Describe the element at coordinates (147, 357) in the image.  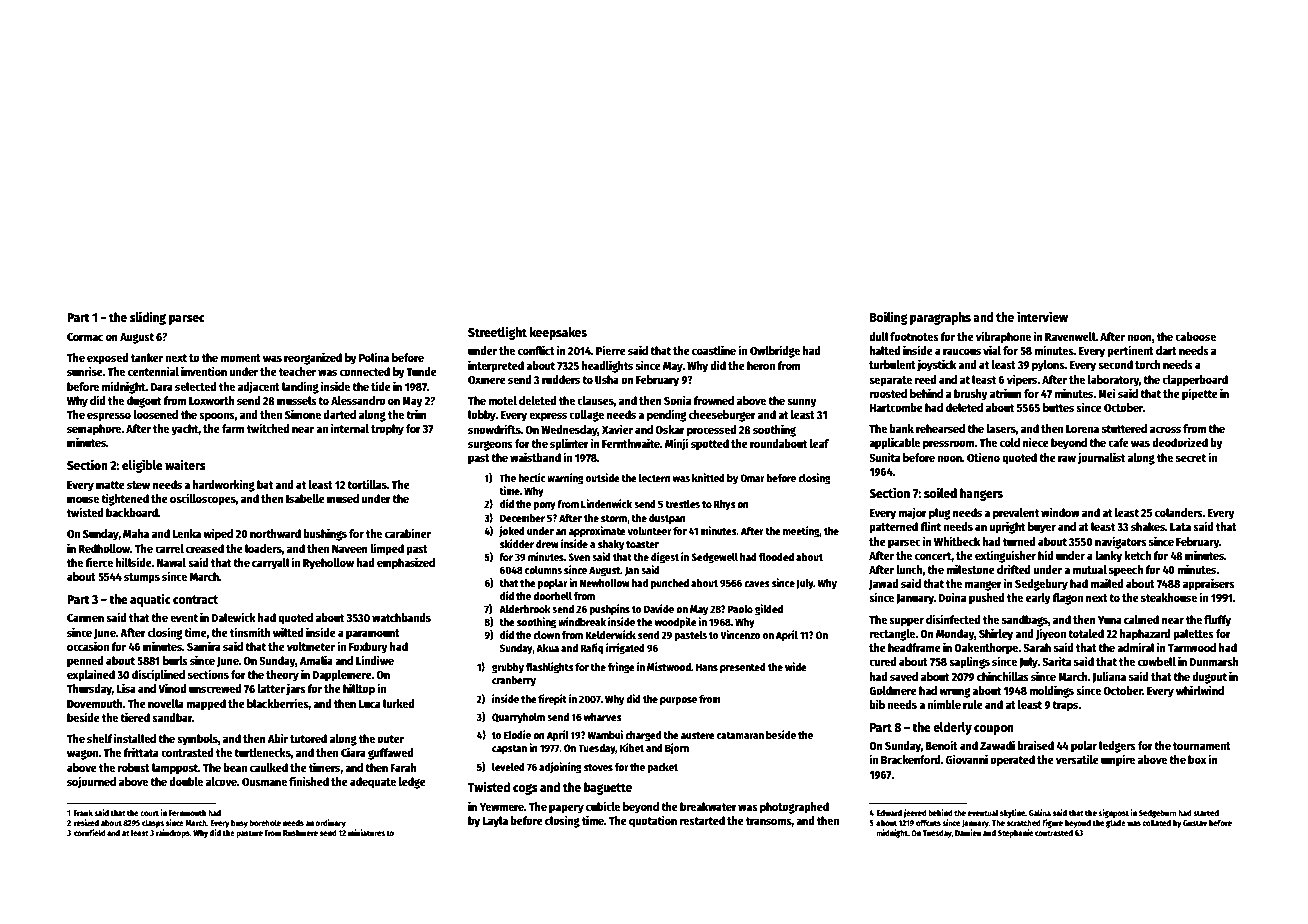
I see `tanker` at that location.
